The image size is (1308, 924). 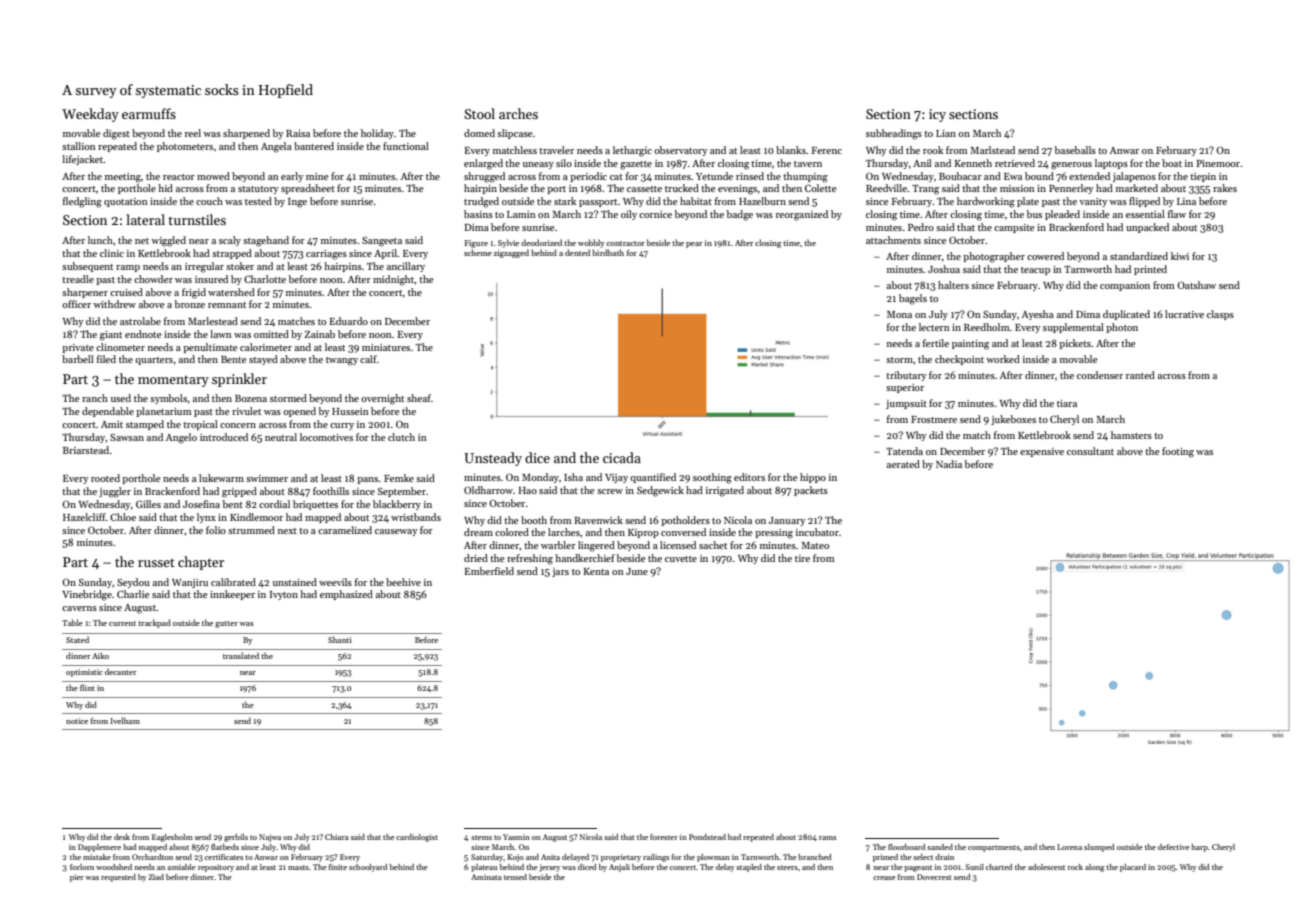 I want to click on Boubacar, so click(x=960, y=176).
